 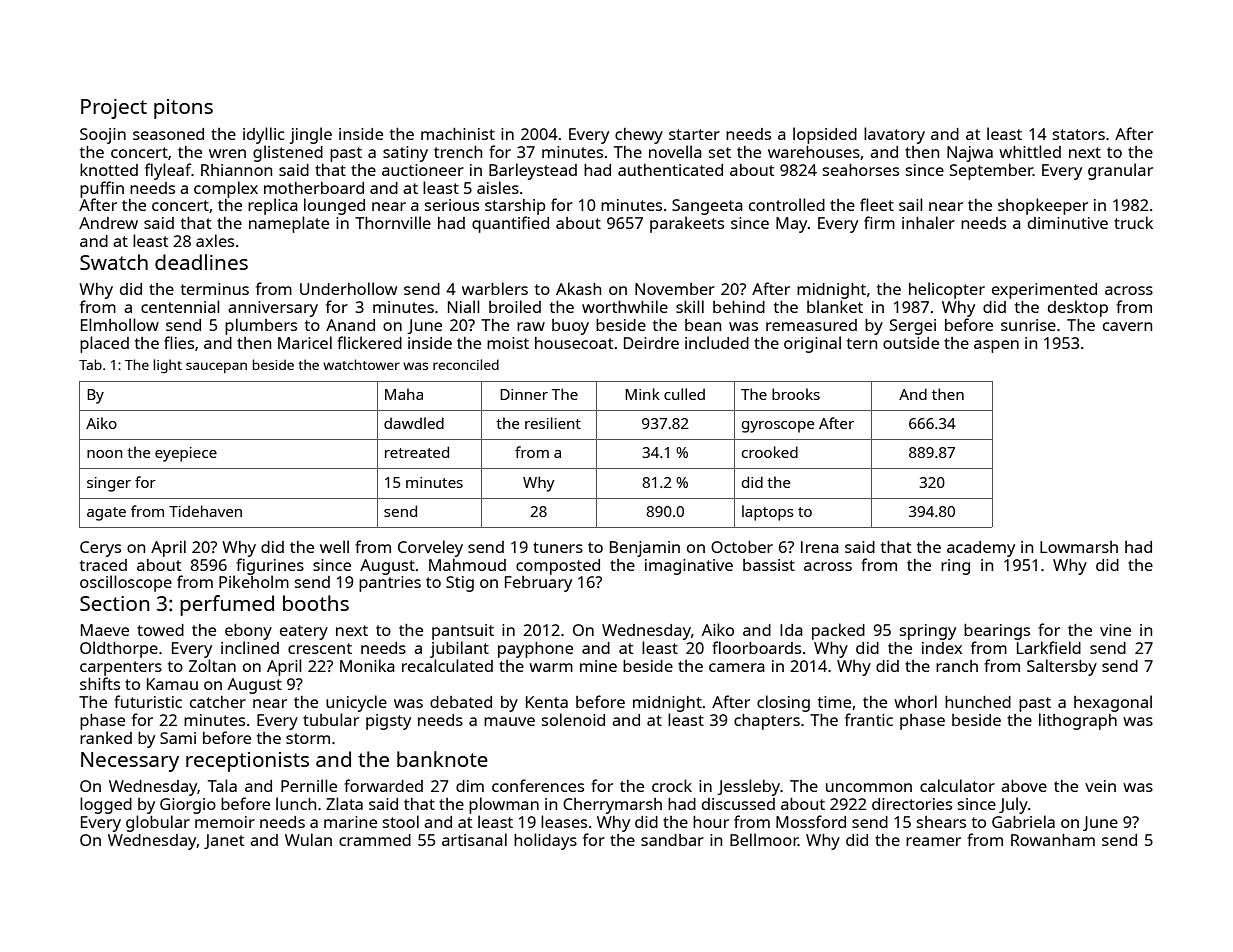 What do you see at coordinates (598, 666) in the image?
I see `mine` at bounding box center [598, 666].
